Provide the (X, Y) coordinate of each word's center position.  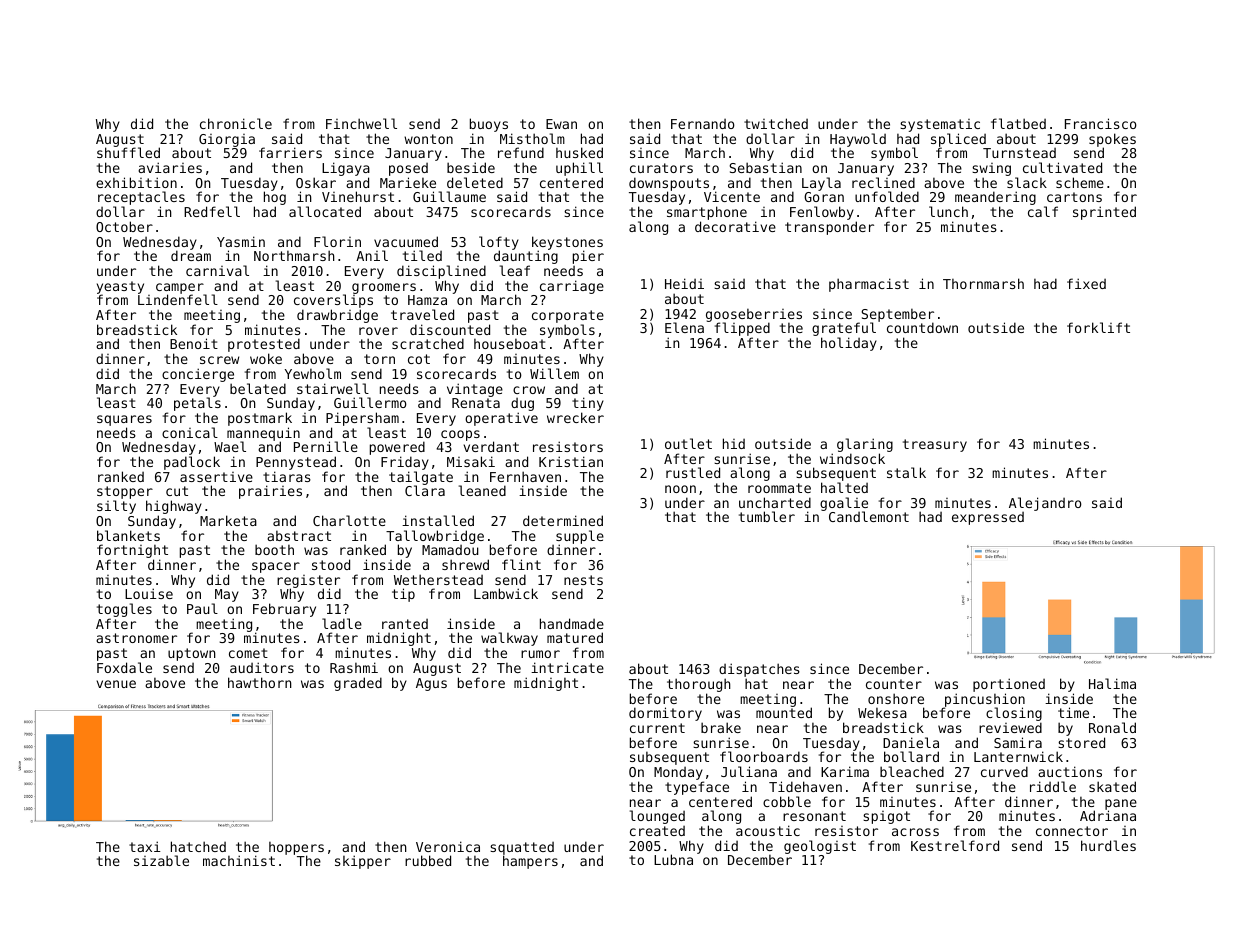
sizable (161, 860)
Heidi (684, 283)
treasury (935, 445)
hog (275, 199)
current (657, 728)
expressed (988, 518)
